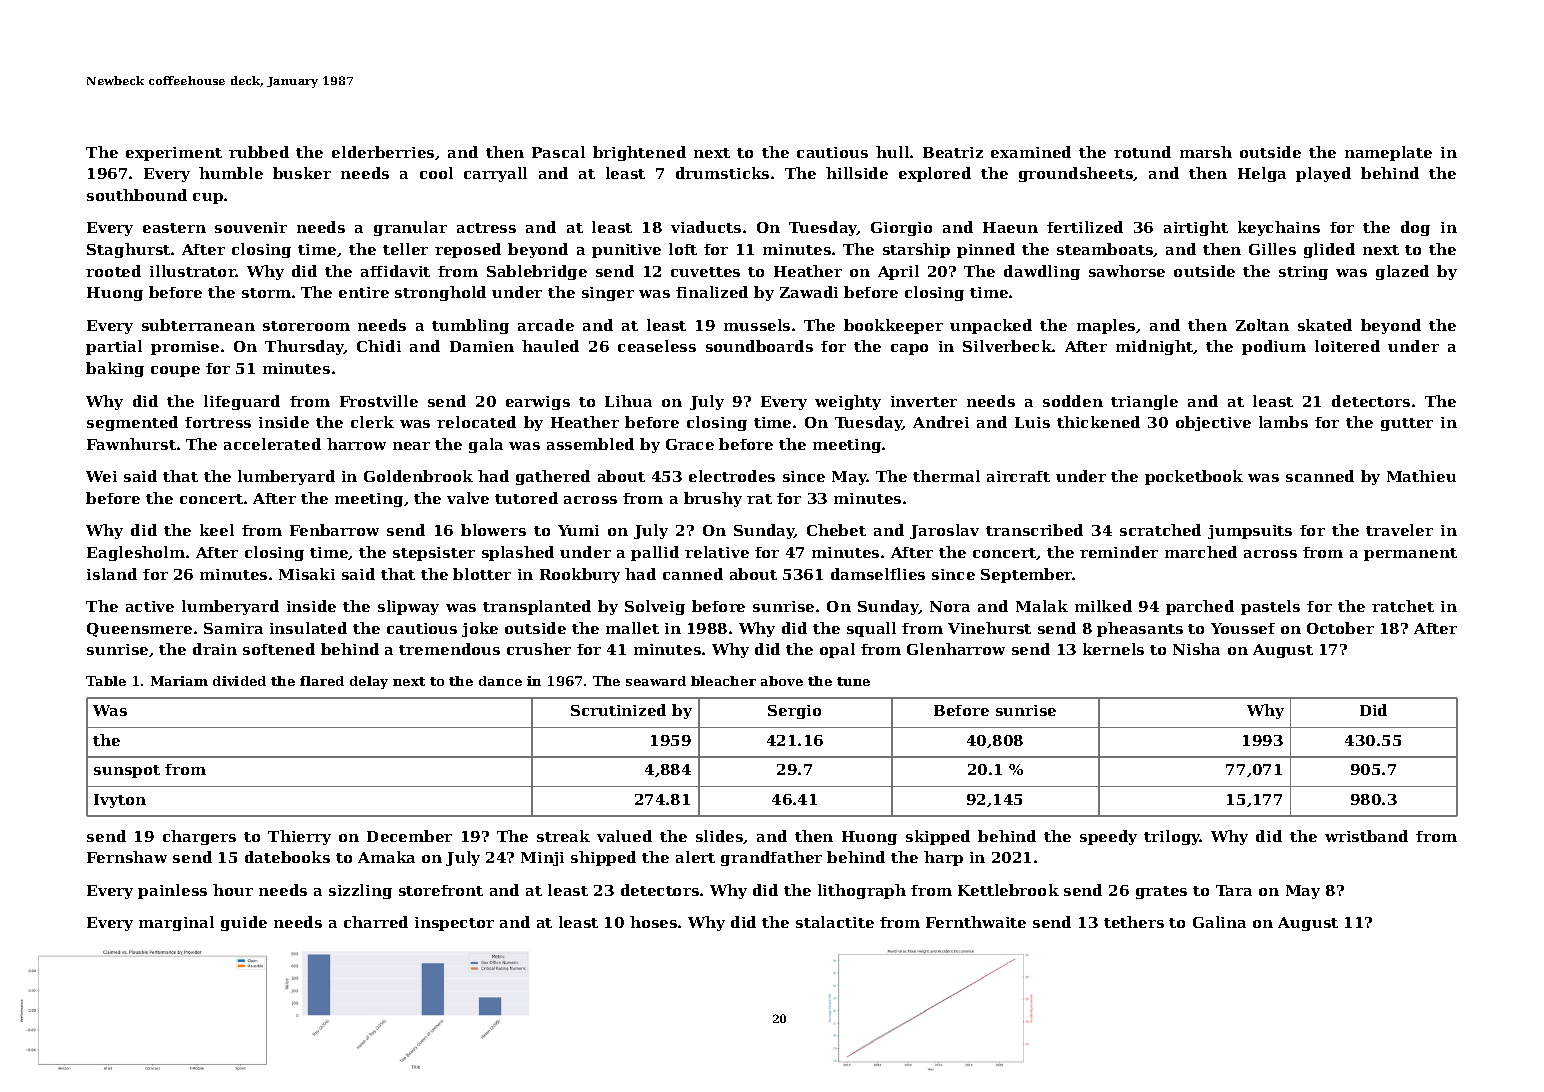 The height and width of the image is (1092, 1544). What do you see at coordinates (892, 152) in the image?
I see `hull` at bounding box center [892, 152].
